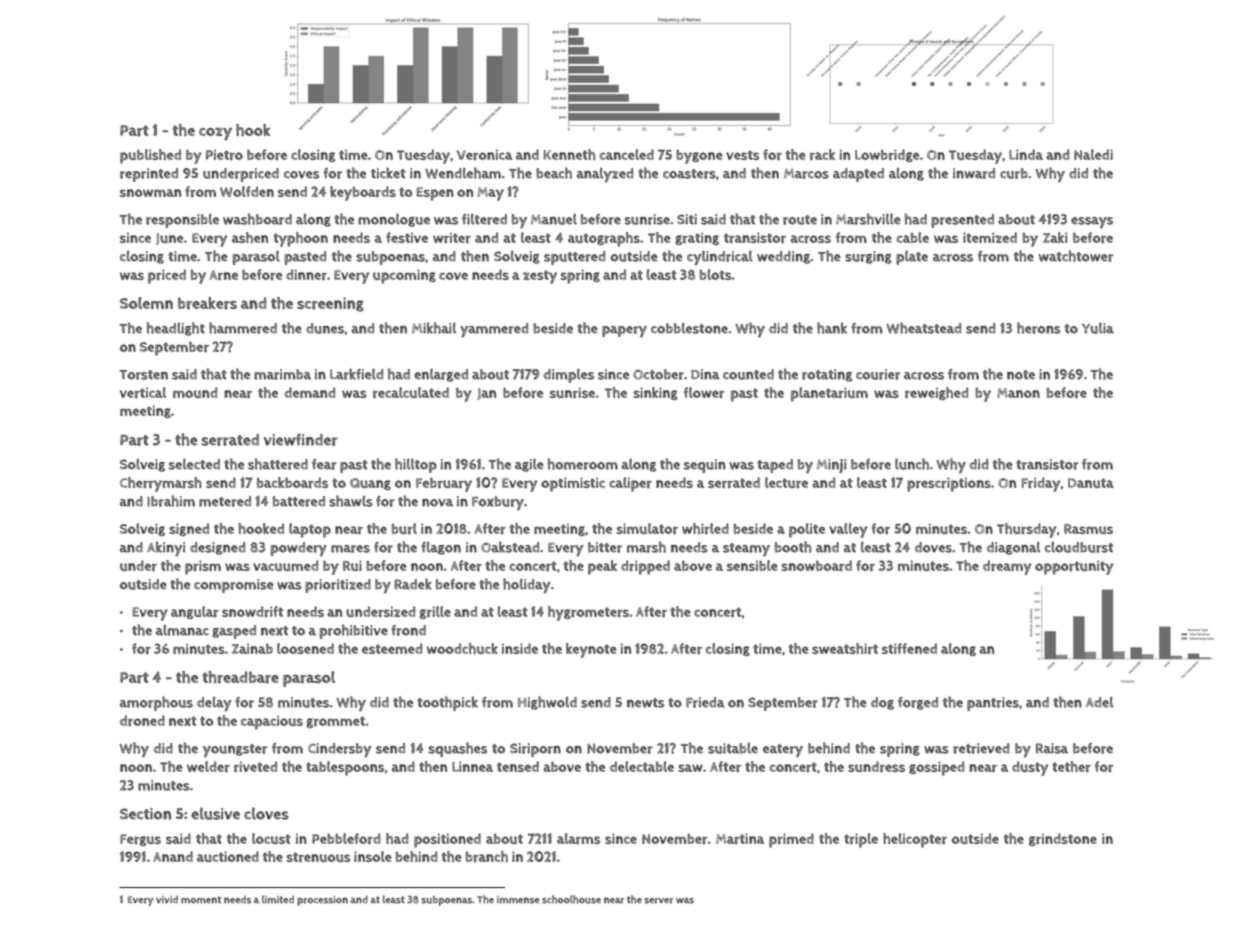 Image resolution: width=1233 pixels, height=952 pixels. I want to click on angular, so click(195, 612).
